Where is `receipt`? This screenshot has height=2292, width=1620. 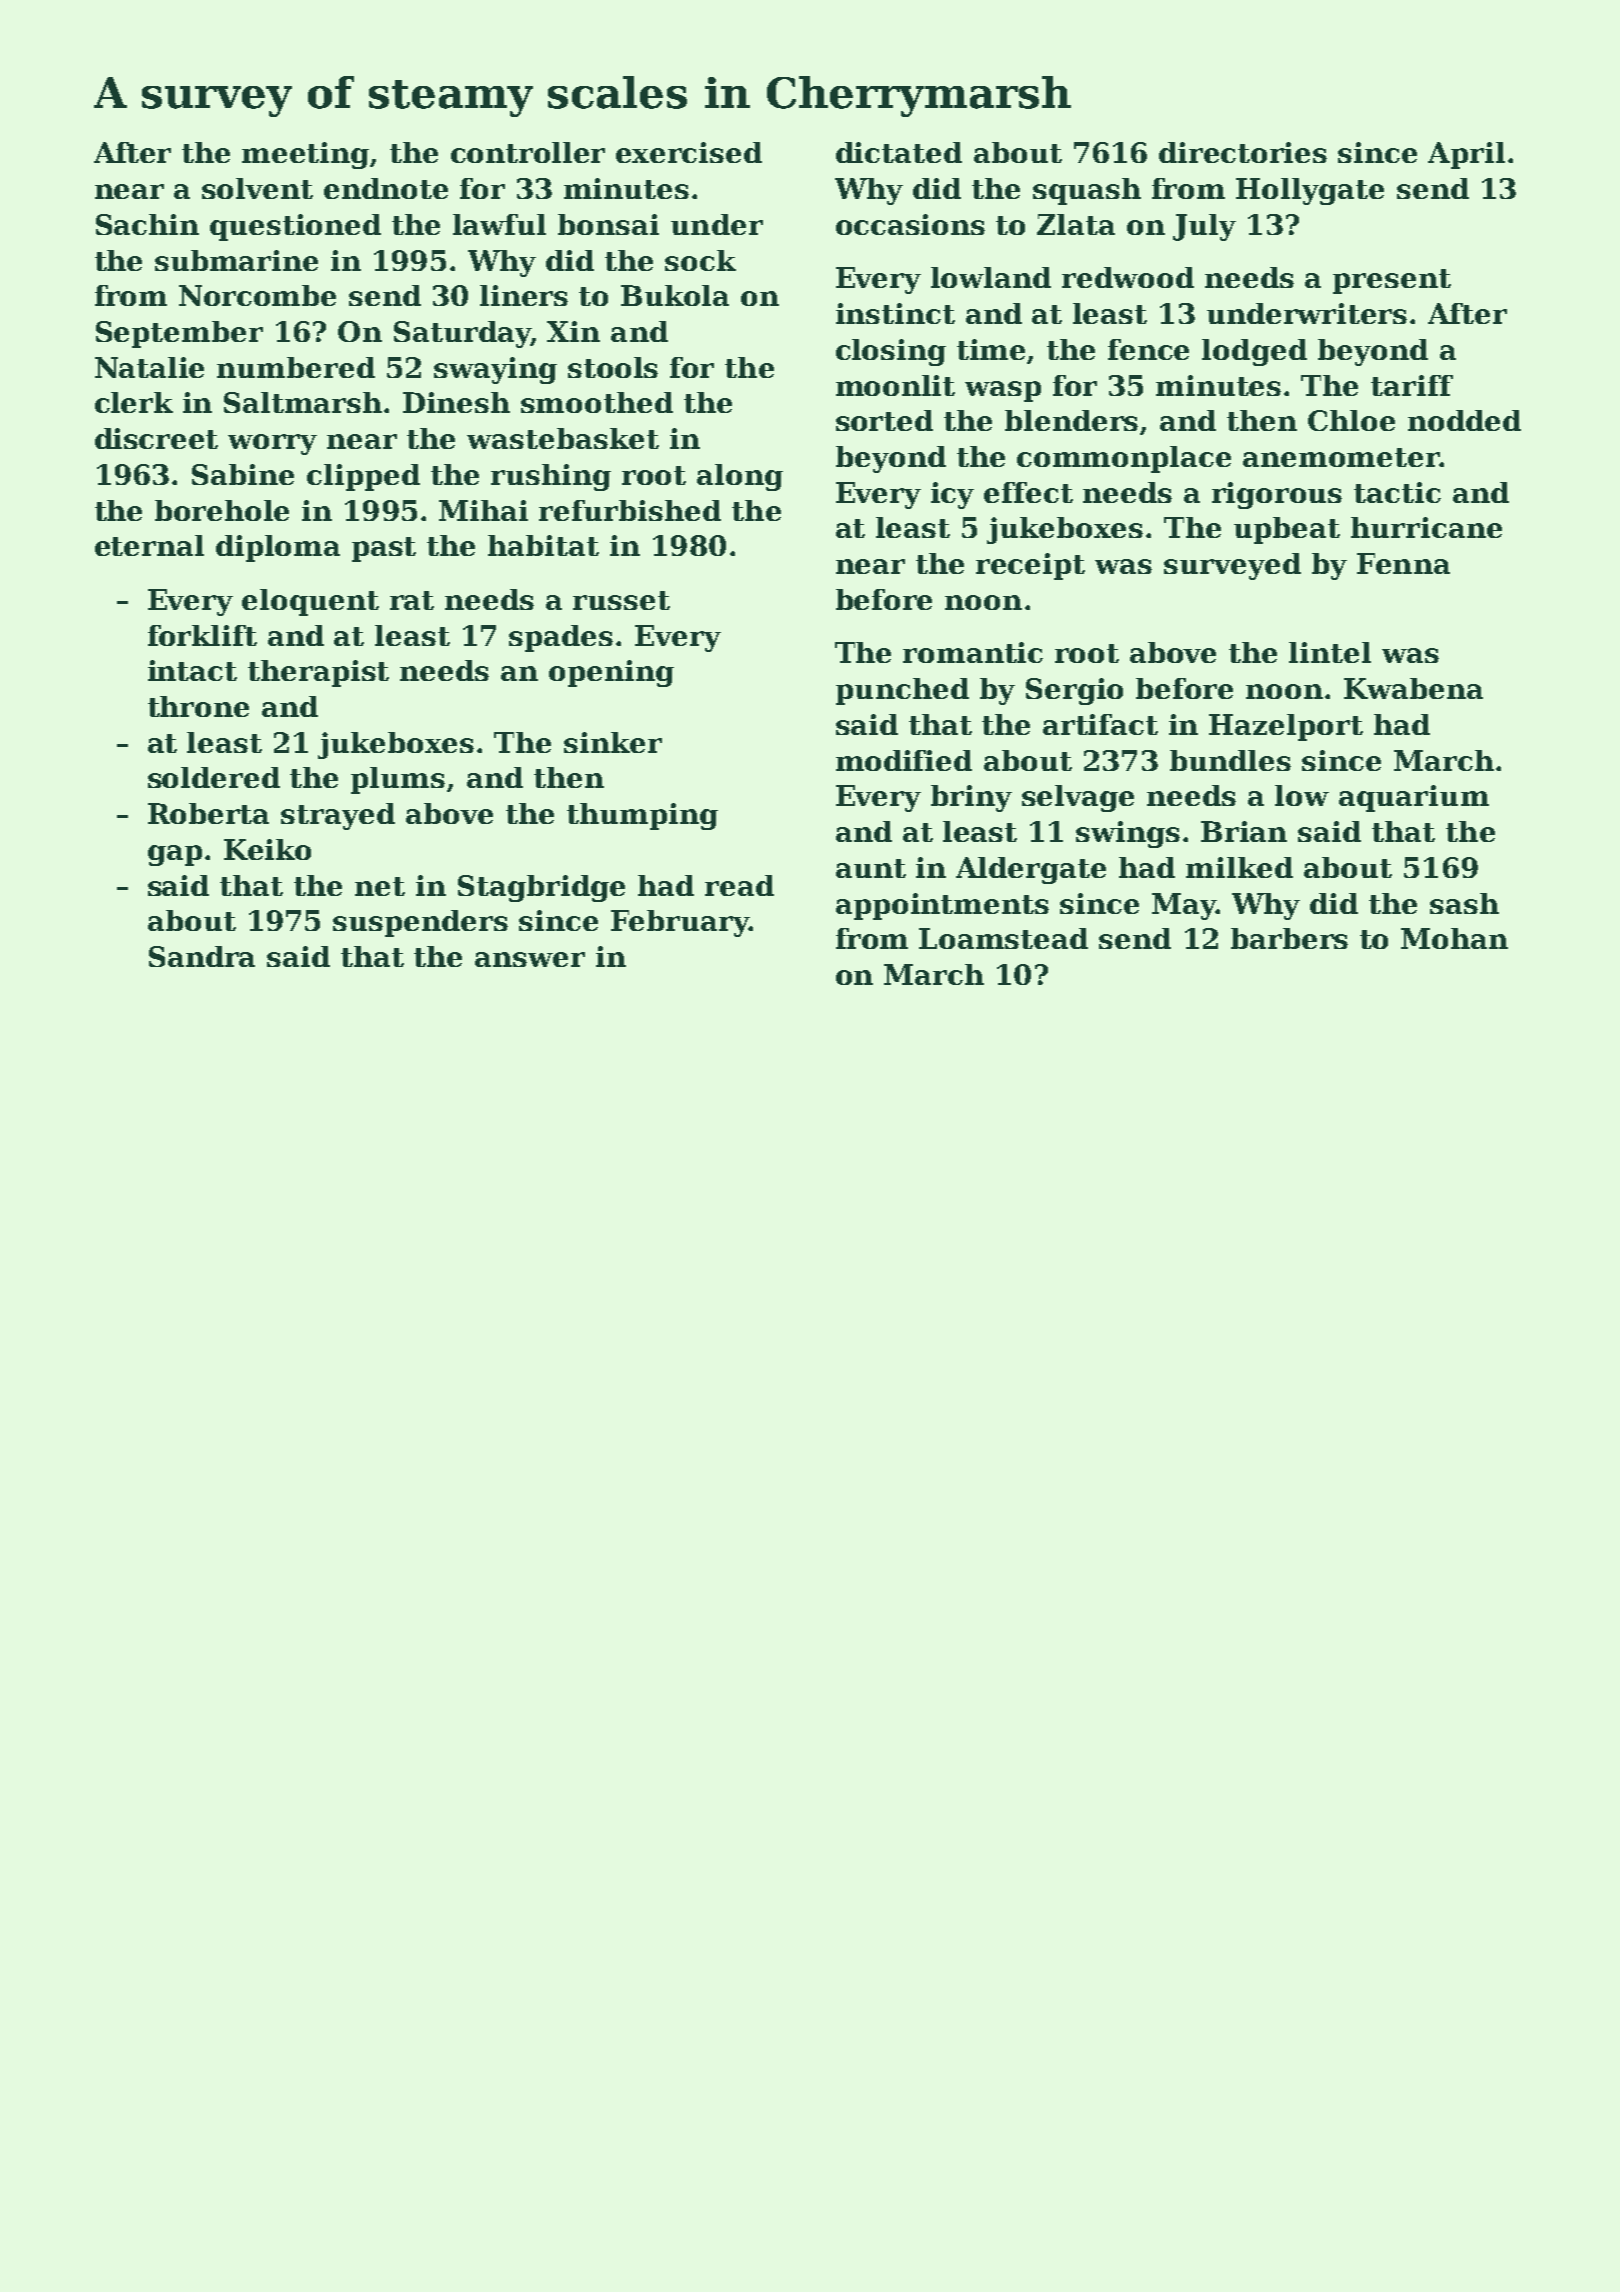 receipt is located at coordinates (1030, 566).
